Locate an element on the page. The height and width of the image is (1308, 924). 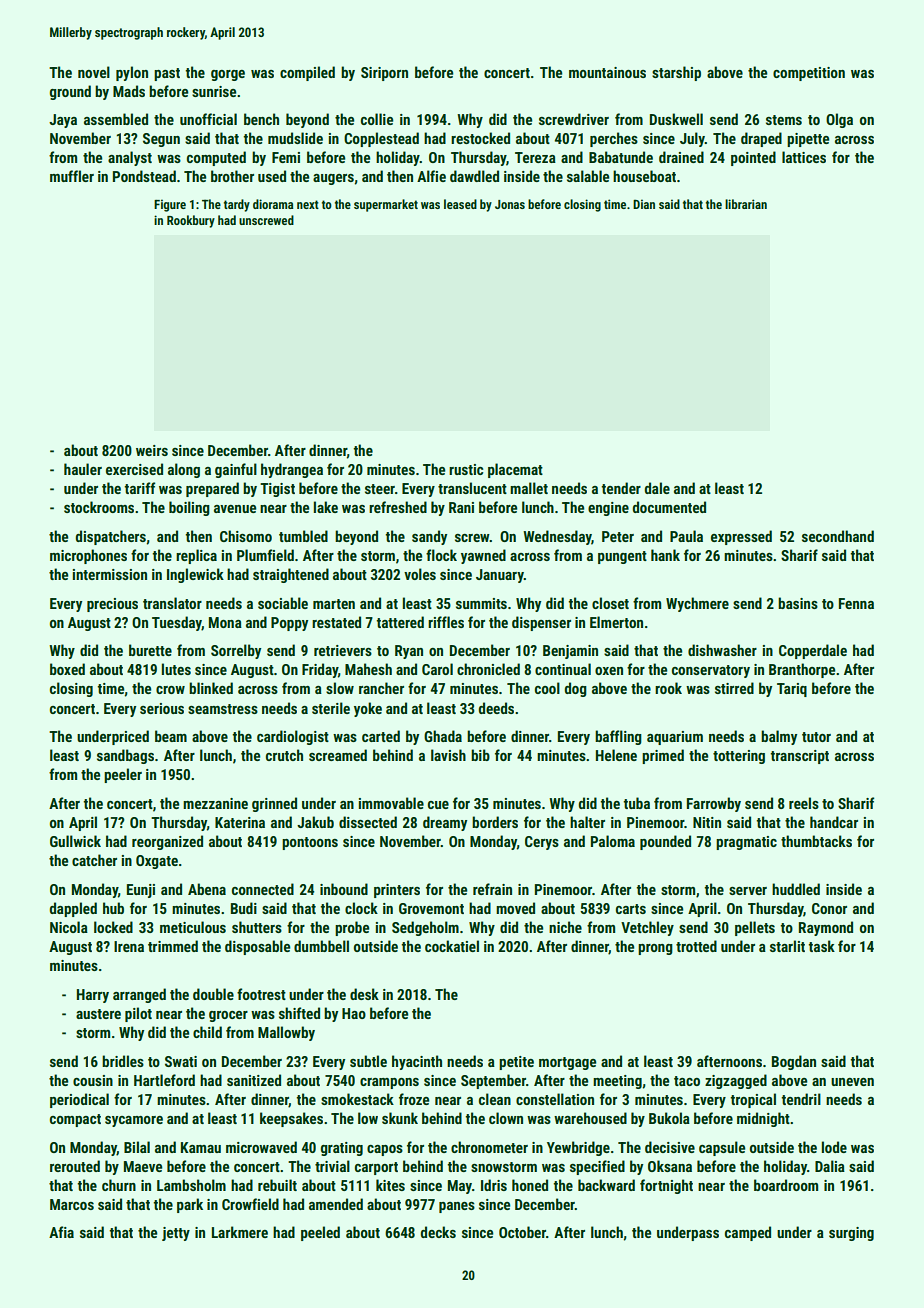
mallet is located at coordinates (529, 488).
